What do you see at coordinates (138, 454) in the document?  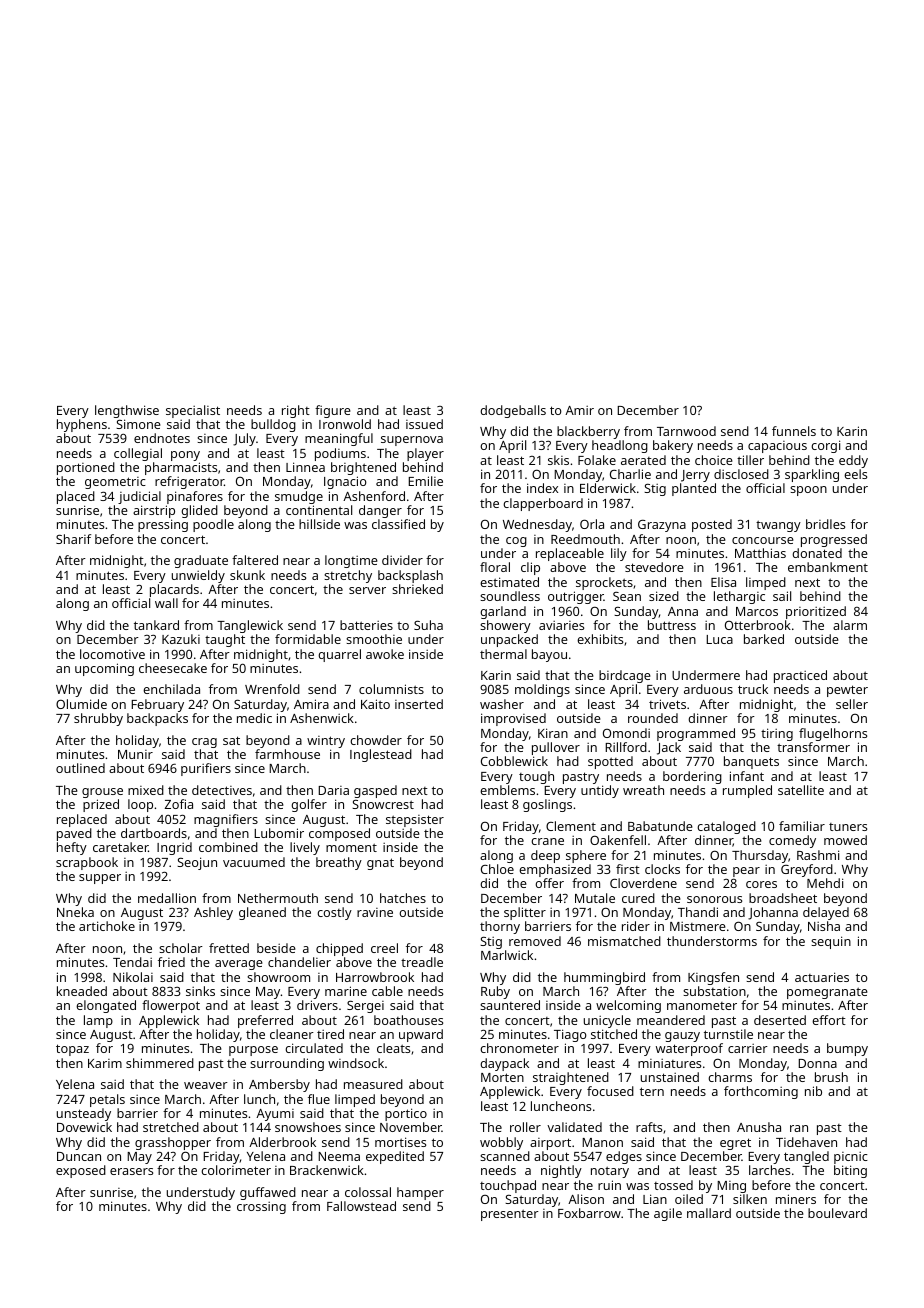 I see `collegial` at bounding box center [138, 454].
